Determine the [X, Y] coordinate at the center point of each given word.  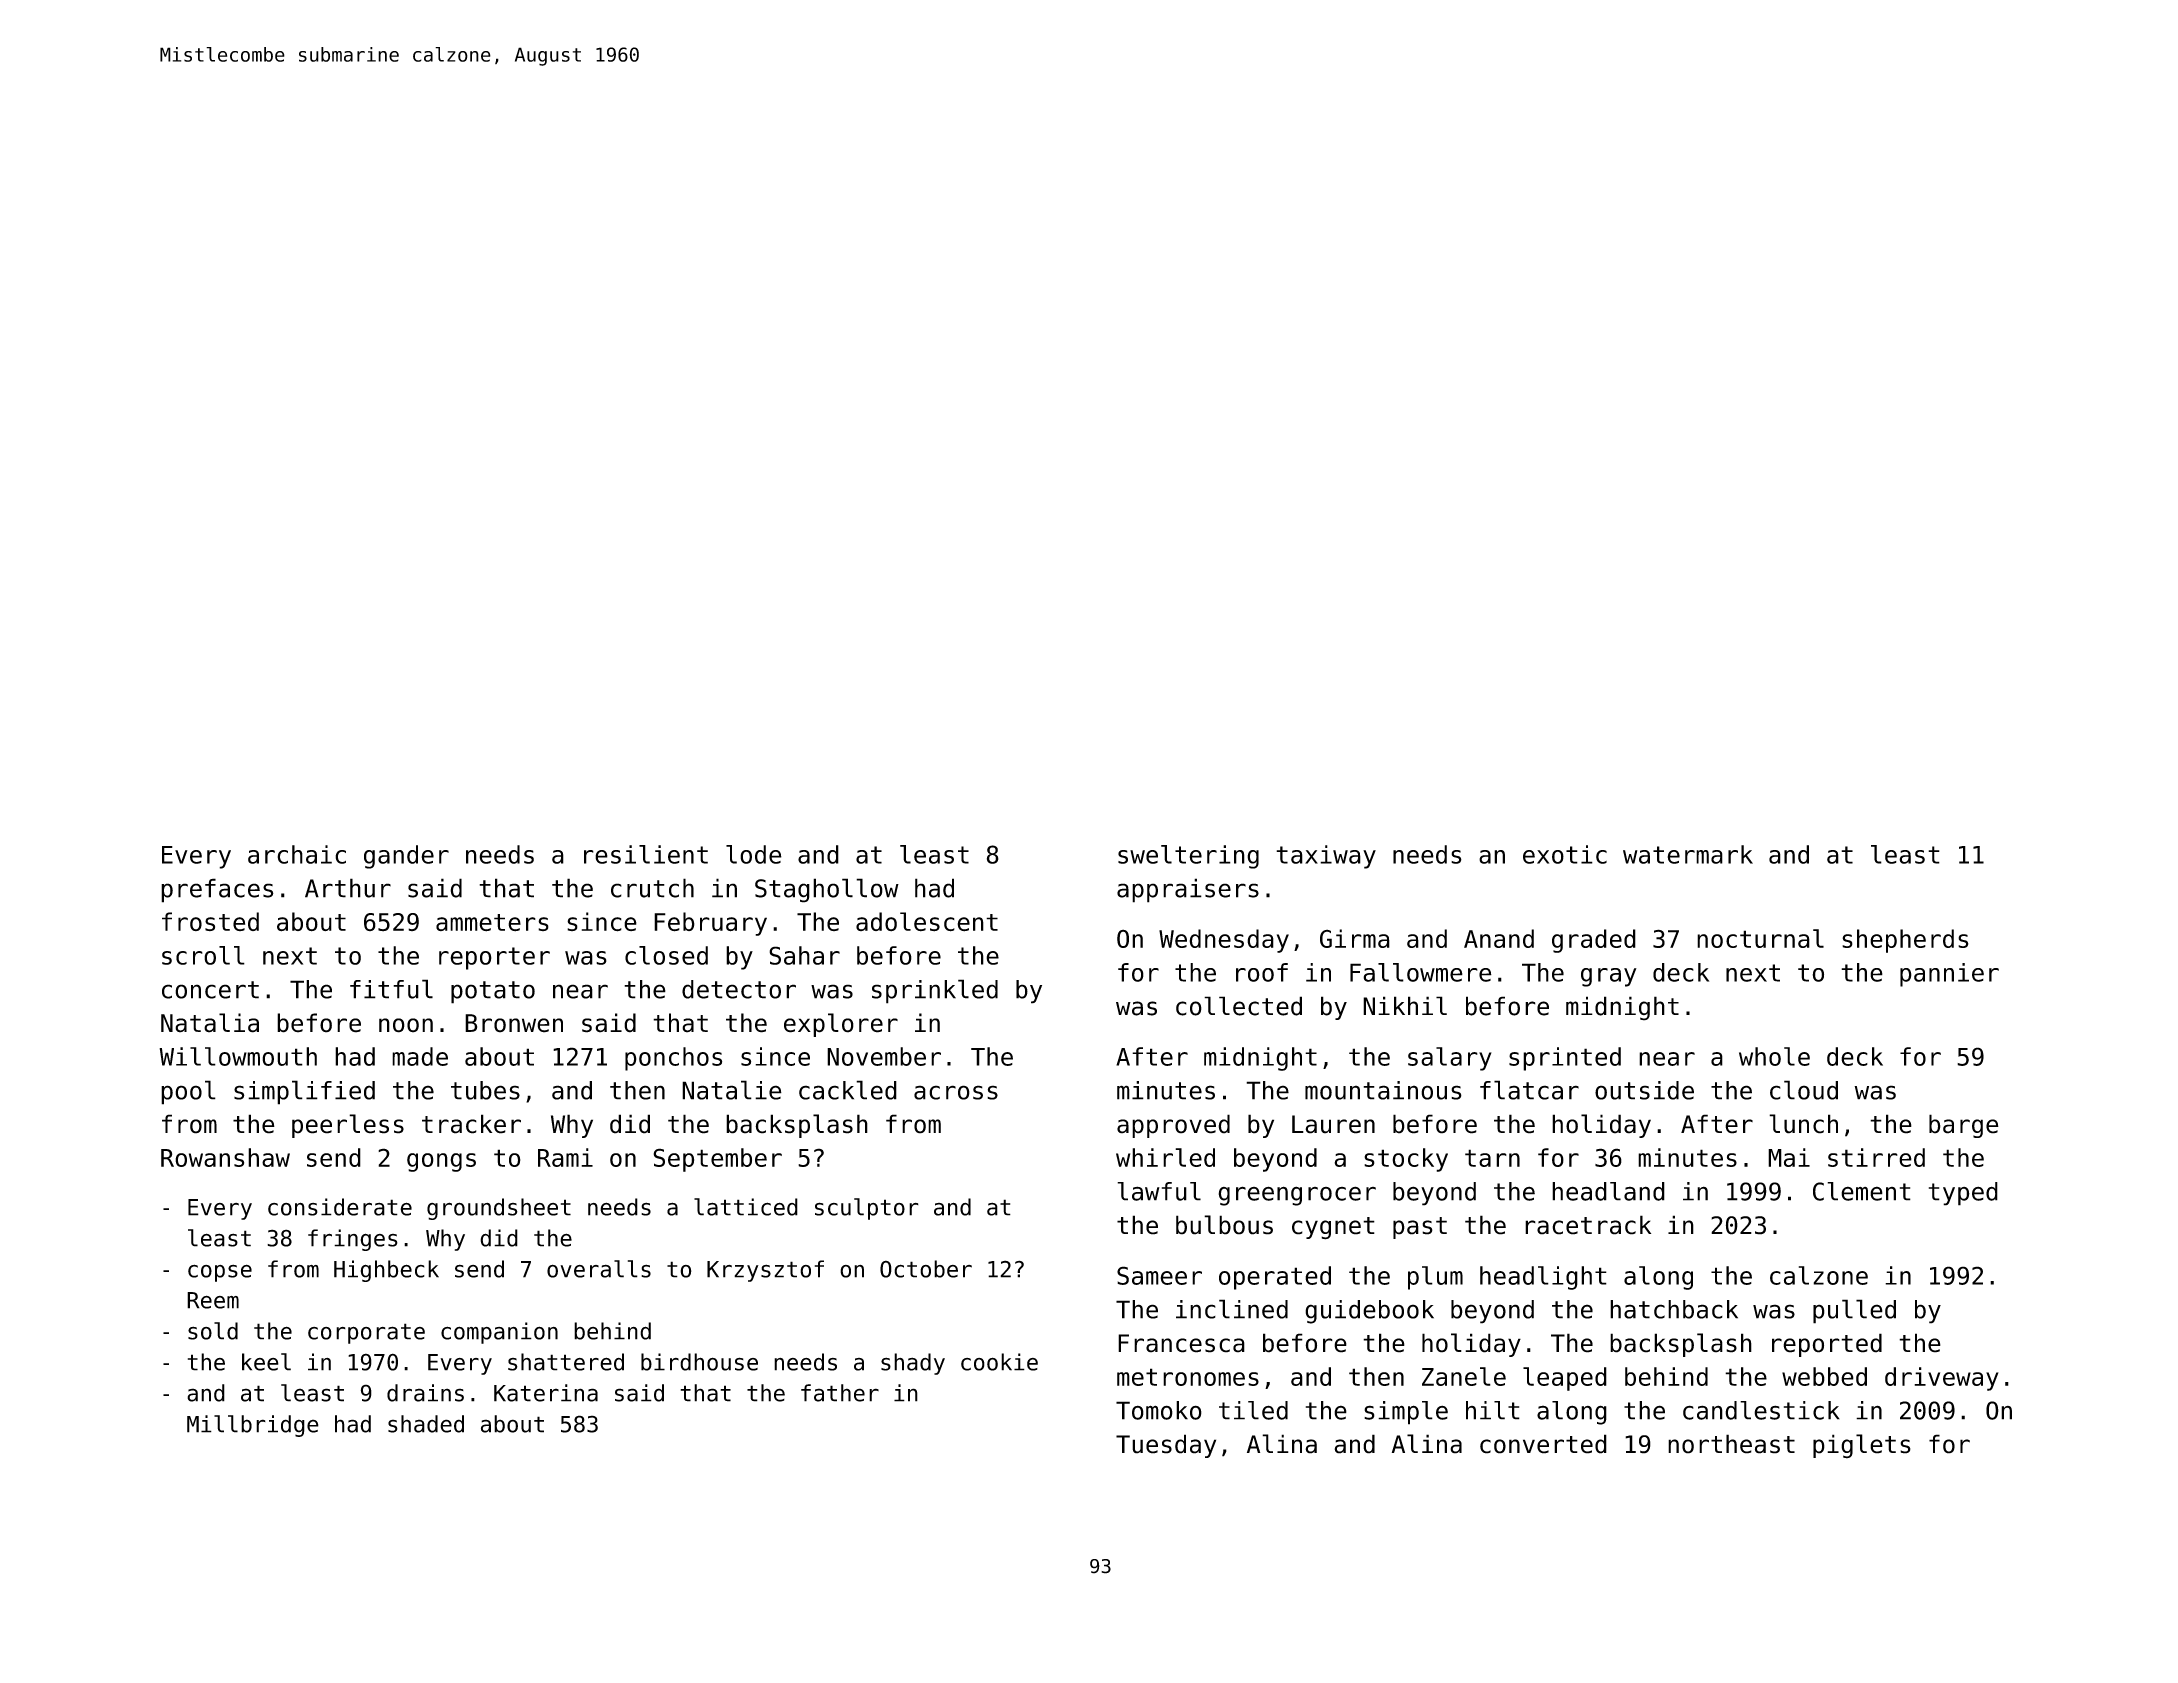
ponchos [673, 1059]
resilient [646, 854]
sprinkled [935, 991]
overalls [599, 1269]
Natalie [732, 1090]
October [926, 1269]
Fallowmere [1421, 972]
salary [1450, 1059]
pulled [1854, 1311]
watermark [1688, 854]
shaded [426, 1424]
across [956, 1092]
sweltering [1188, 857]
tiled [1253, 1410]
